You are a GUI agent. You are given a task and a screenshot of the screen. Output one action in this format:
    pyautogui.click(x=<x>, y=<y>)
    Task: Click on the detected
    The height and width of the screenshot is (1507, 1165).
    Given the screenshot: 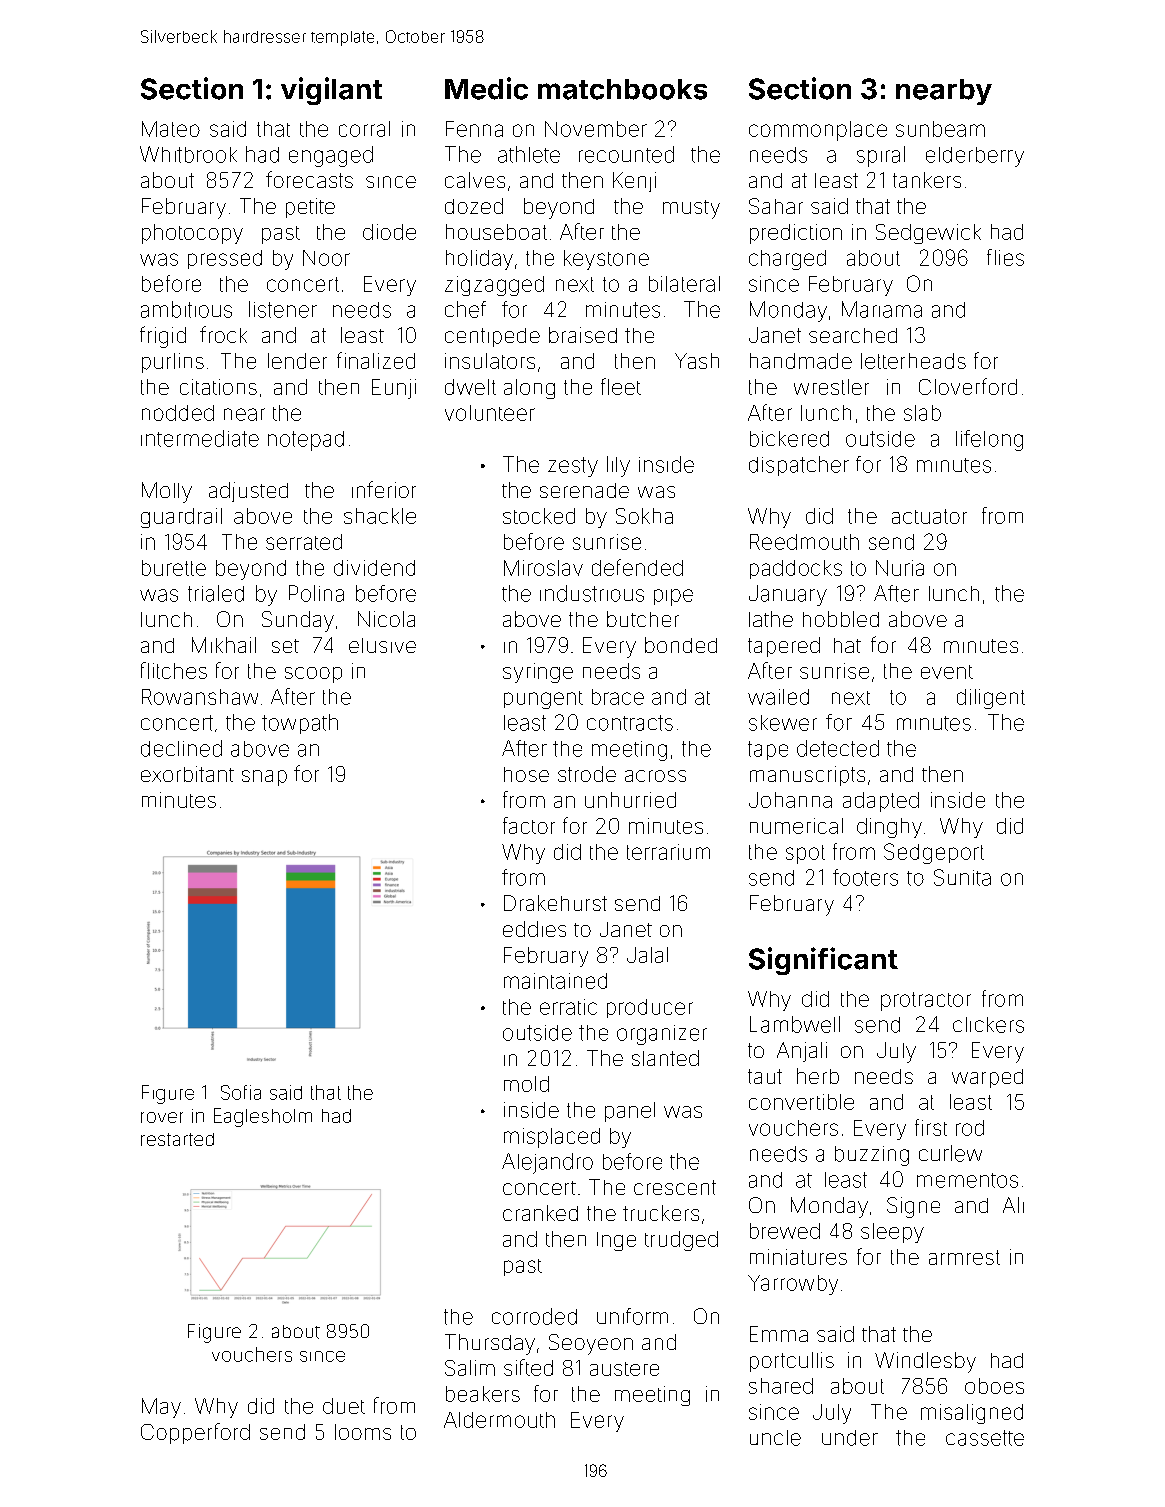 What is the action you would take?
    pyautogui.click(x=838, y=748)
